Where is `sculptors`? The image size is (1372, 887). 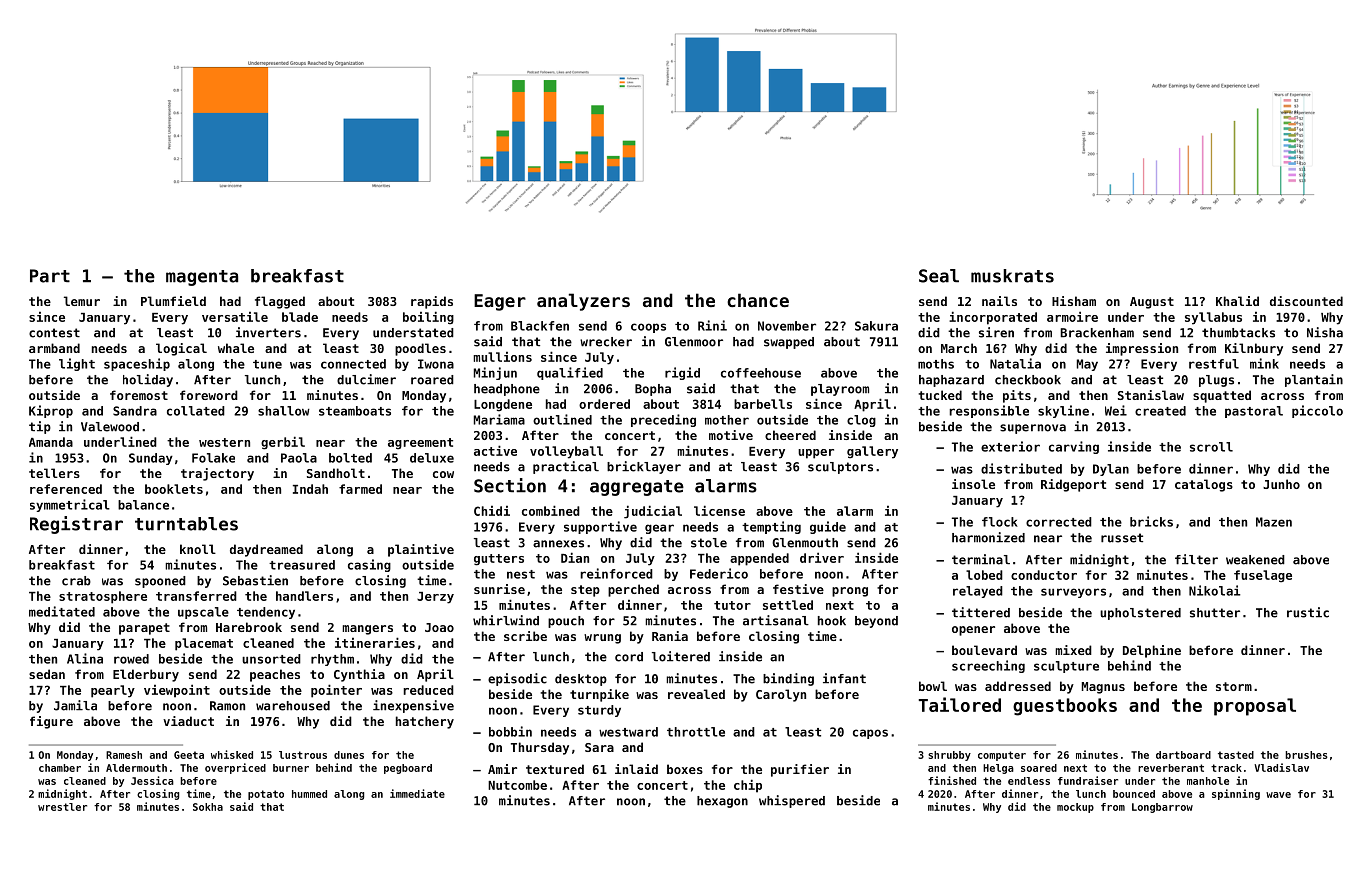
sculptors is located at coordinates (840, 468).
